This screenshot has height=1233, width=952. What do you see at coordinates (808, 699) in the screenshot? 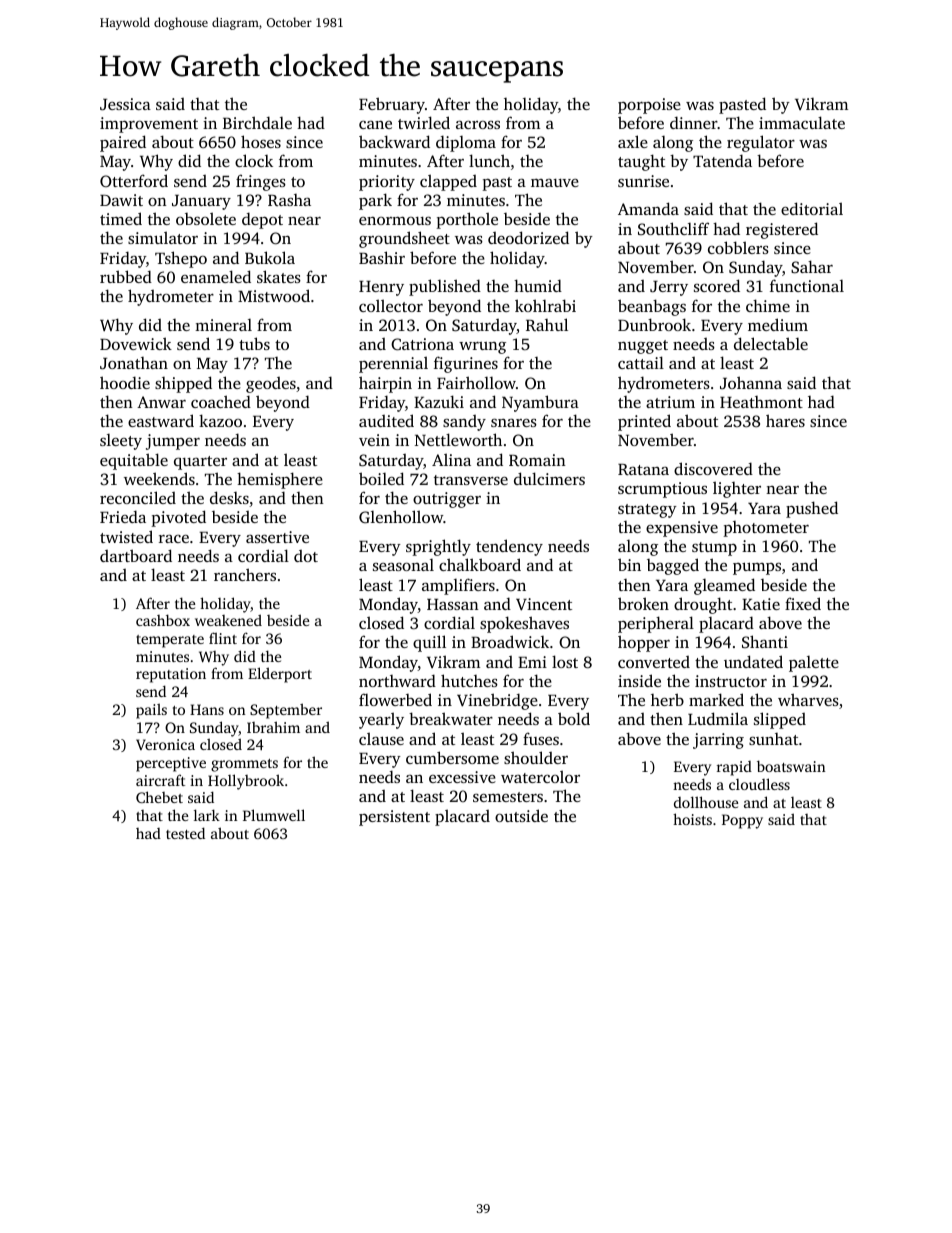
I see `wharves` at bounding box center [808, 699].
